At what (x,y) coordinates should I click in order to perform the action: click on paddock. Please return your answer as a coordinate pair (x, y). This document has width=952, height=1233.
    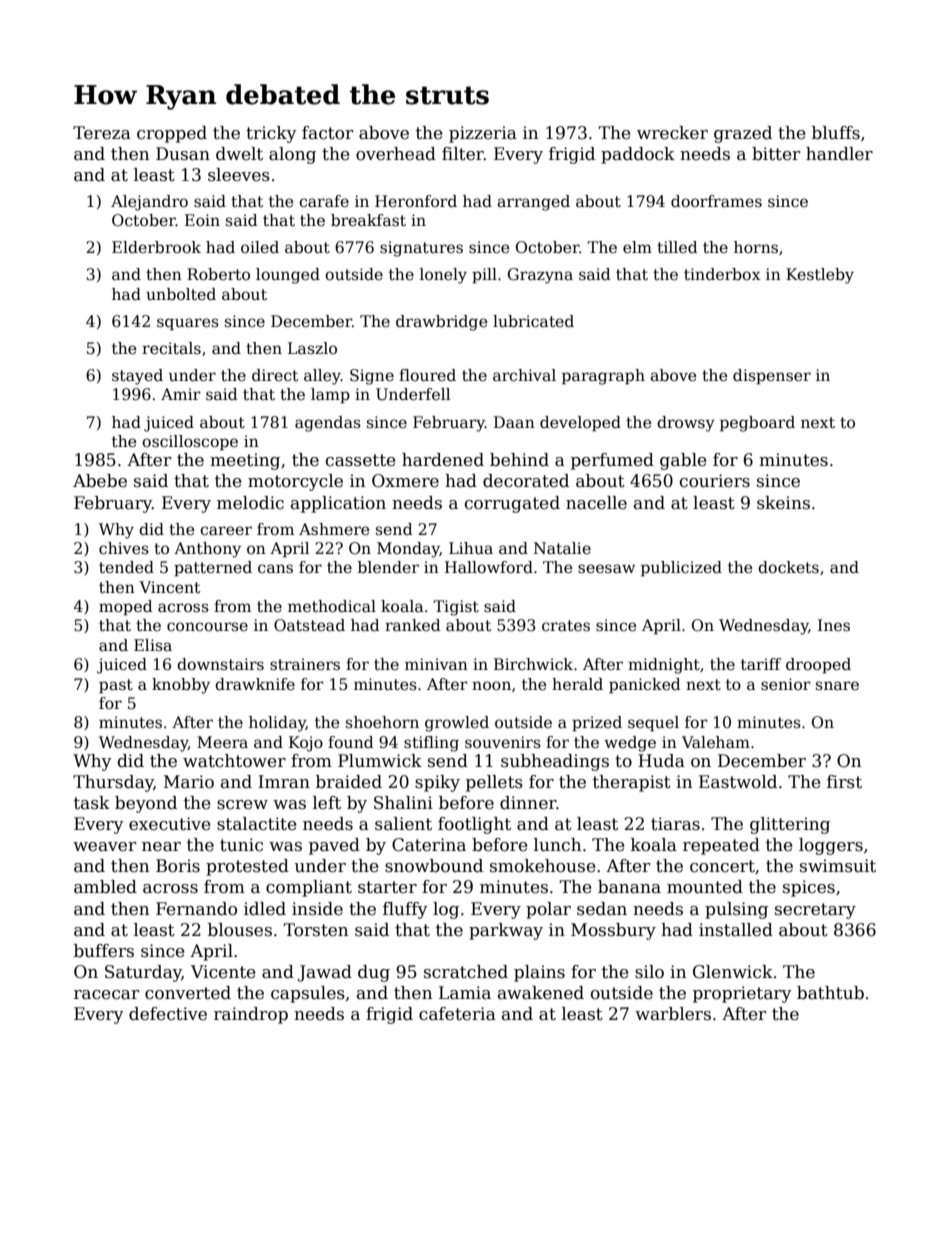
    Looking at the image, I should click on (638, 155).
